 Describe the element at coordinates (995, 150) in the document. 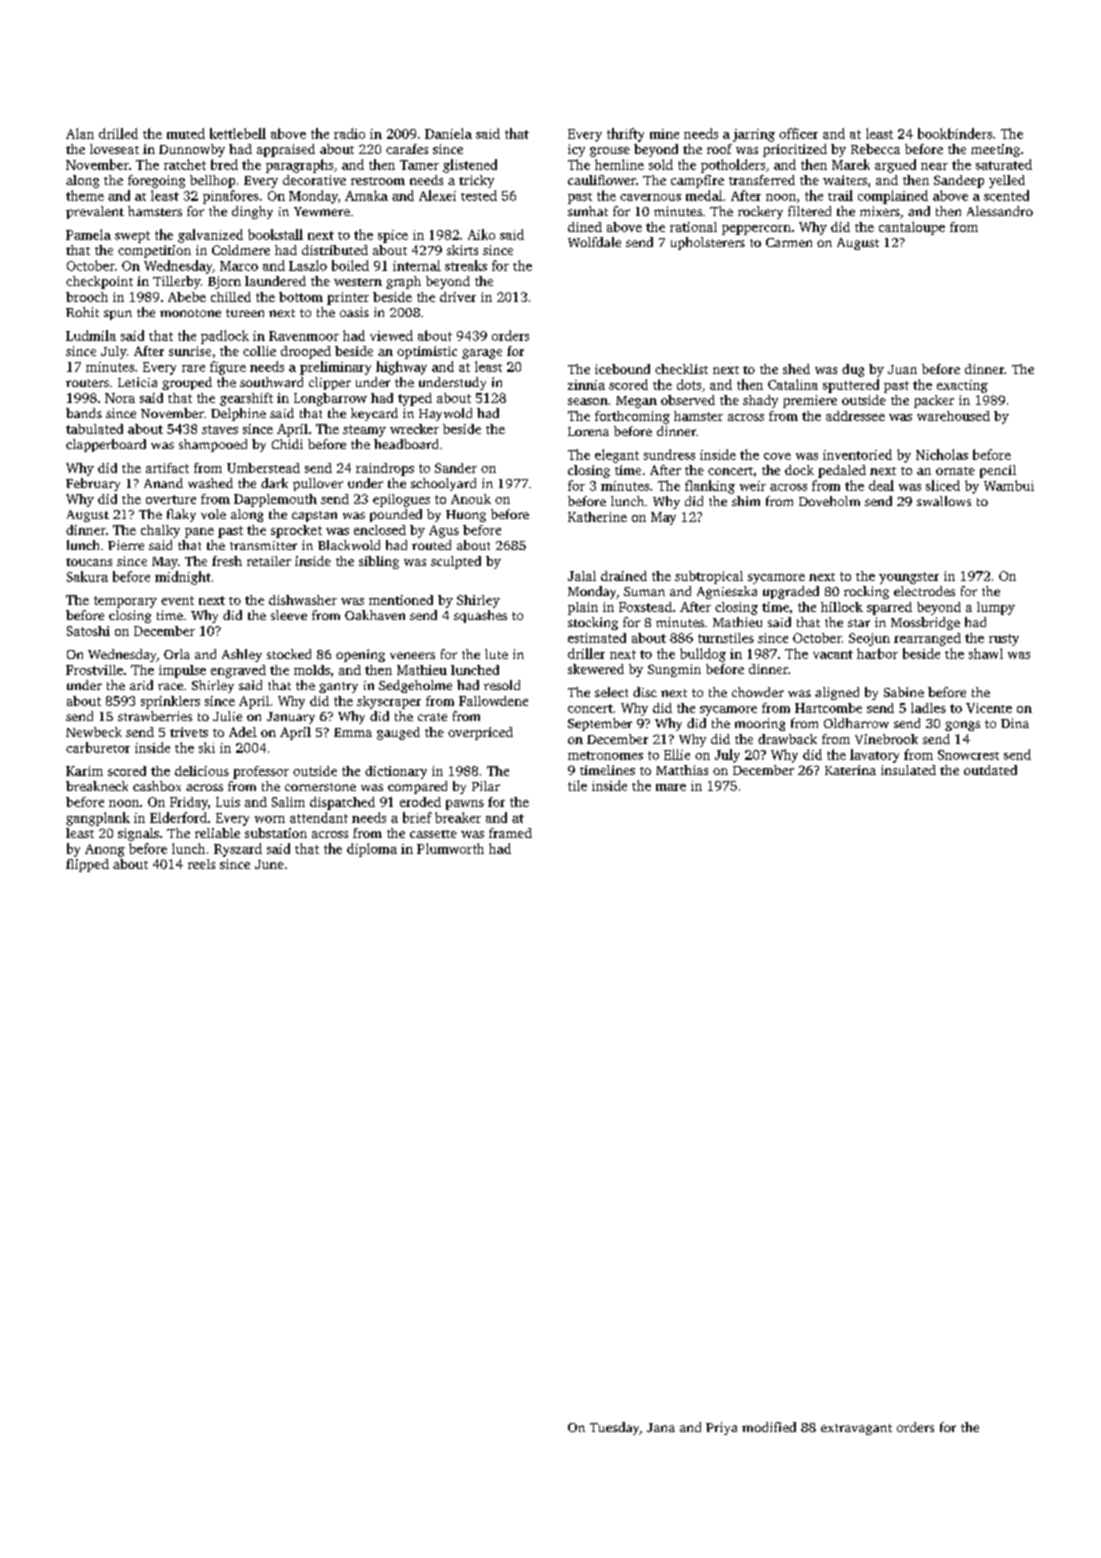

I see `meeting` at that location.
